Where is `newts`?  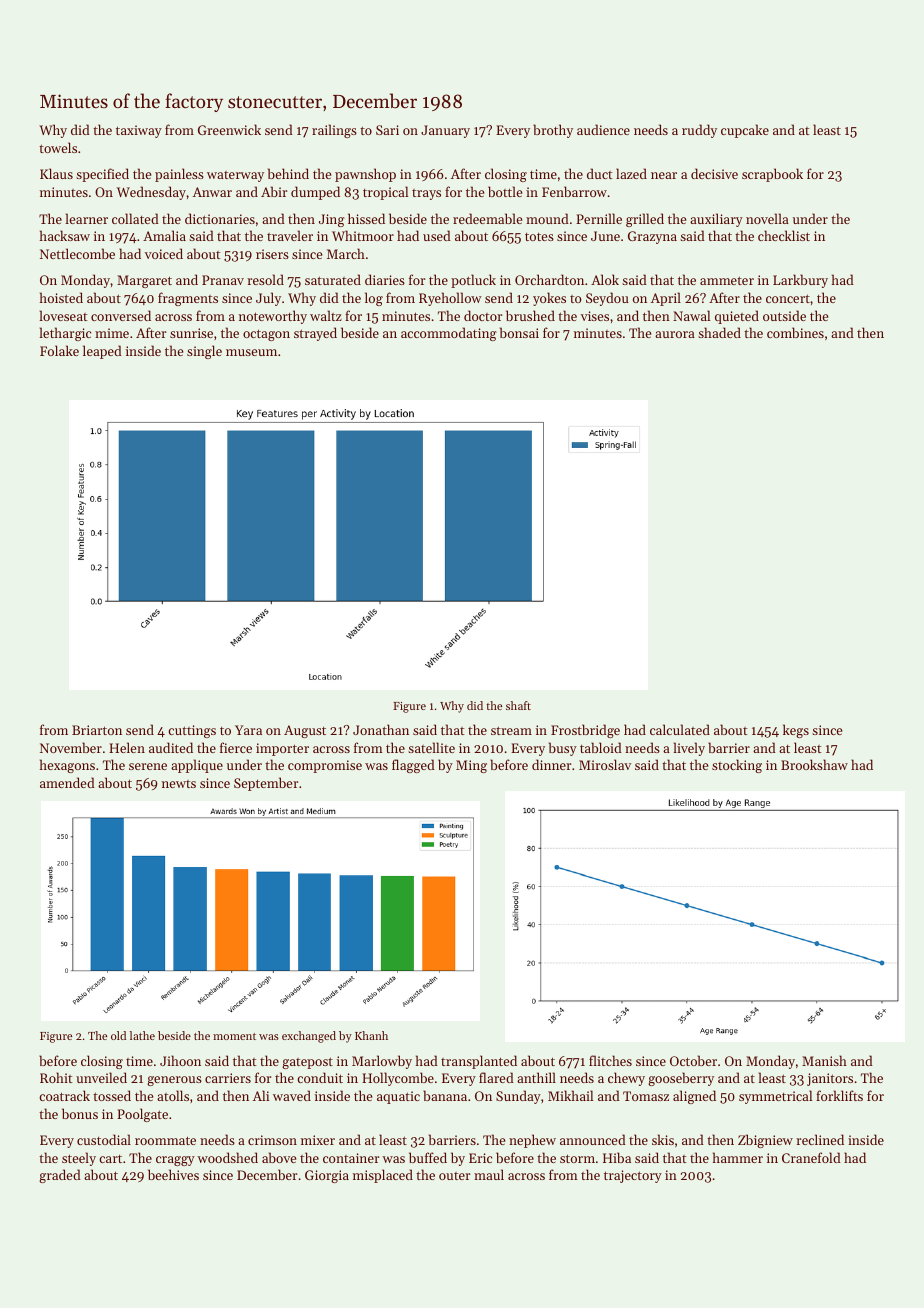
newts is located at coordinates (179, 784).
